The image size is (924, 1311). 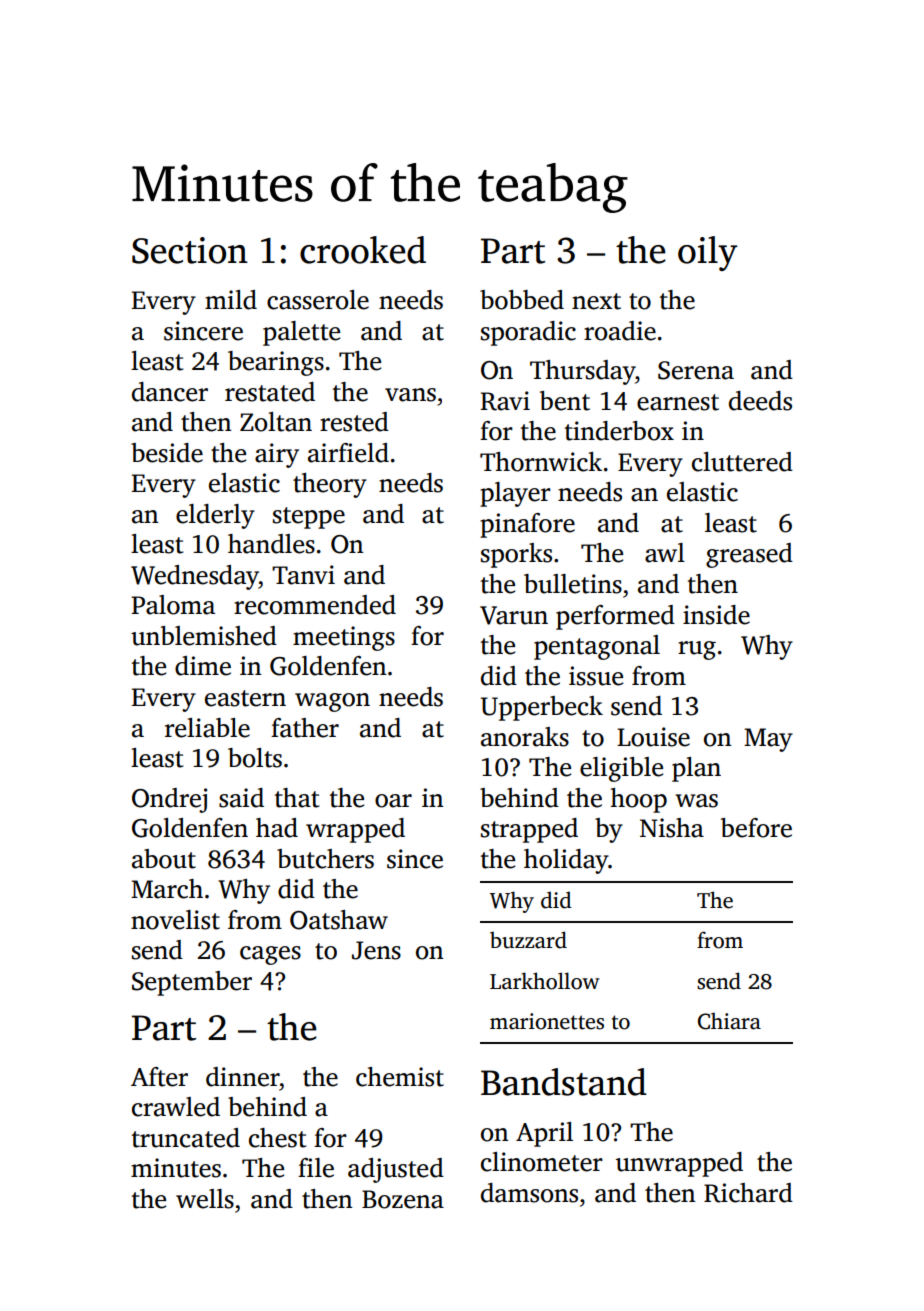 What do you see at coordinates (596, 676) in the image?
I see `issue` at bounding box center [596, 676].
